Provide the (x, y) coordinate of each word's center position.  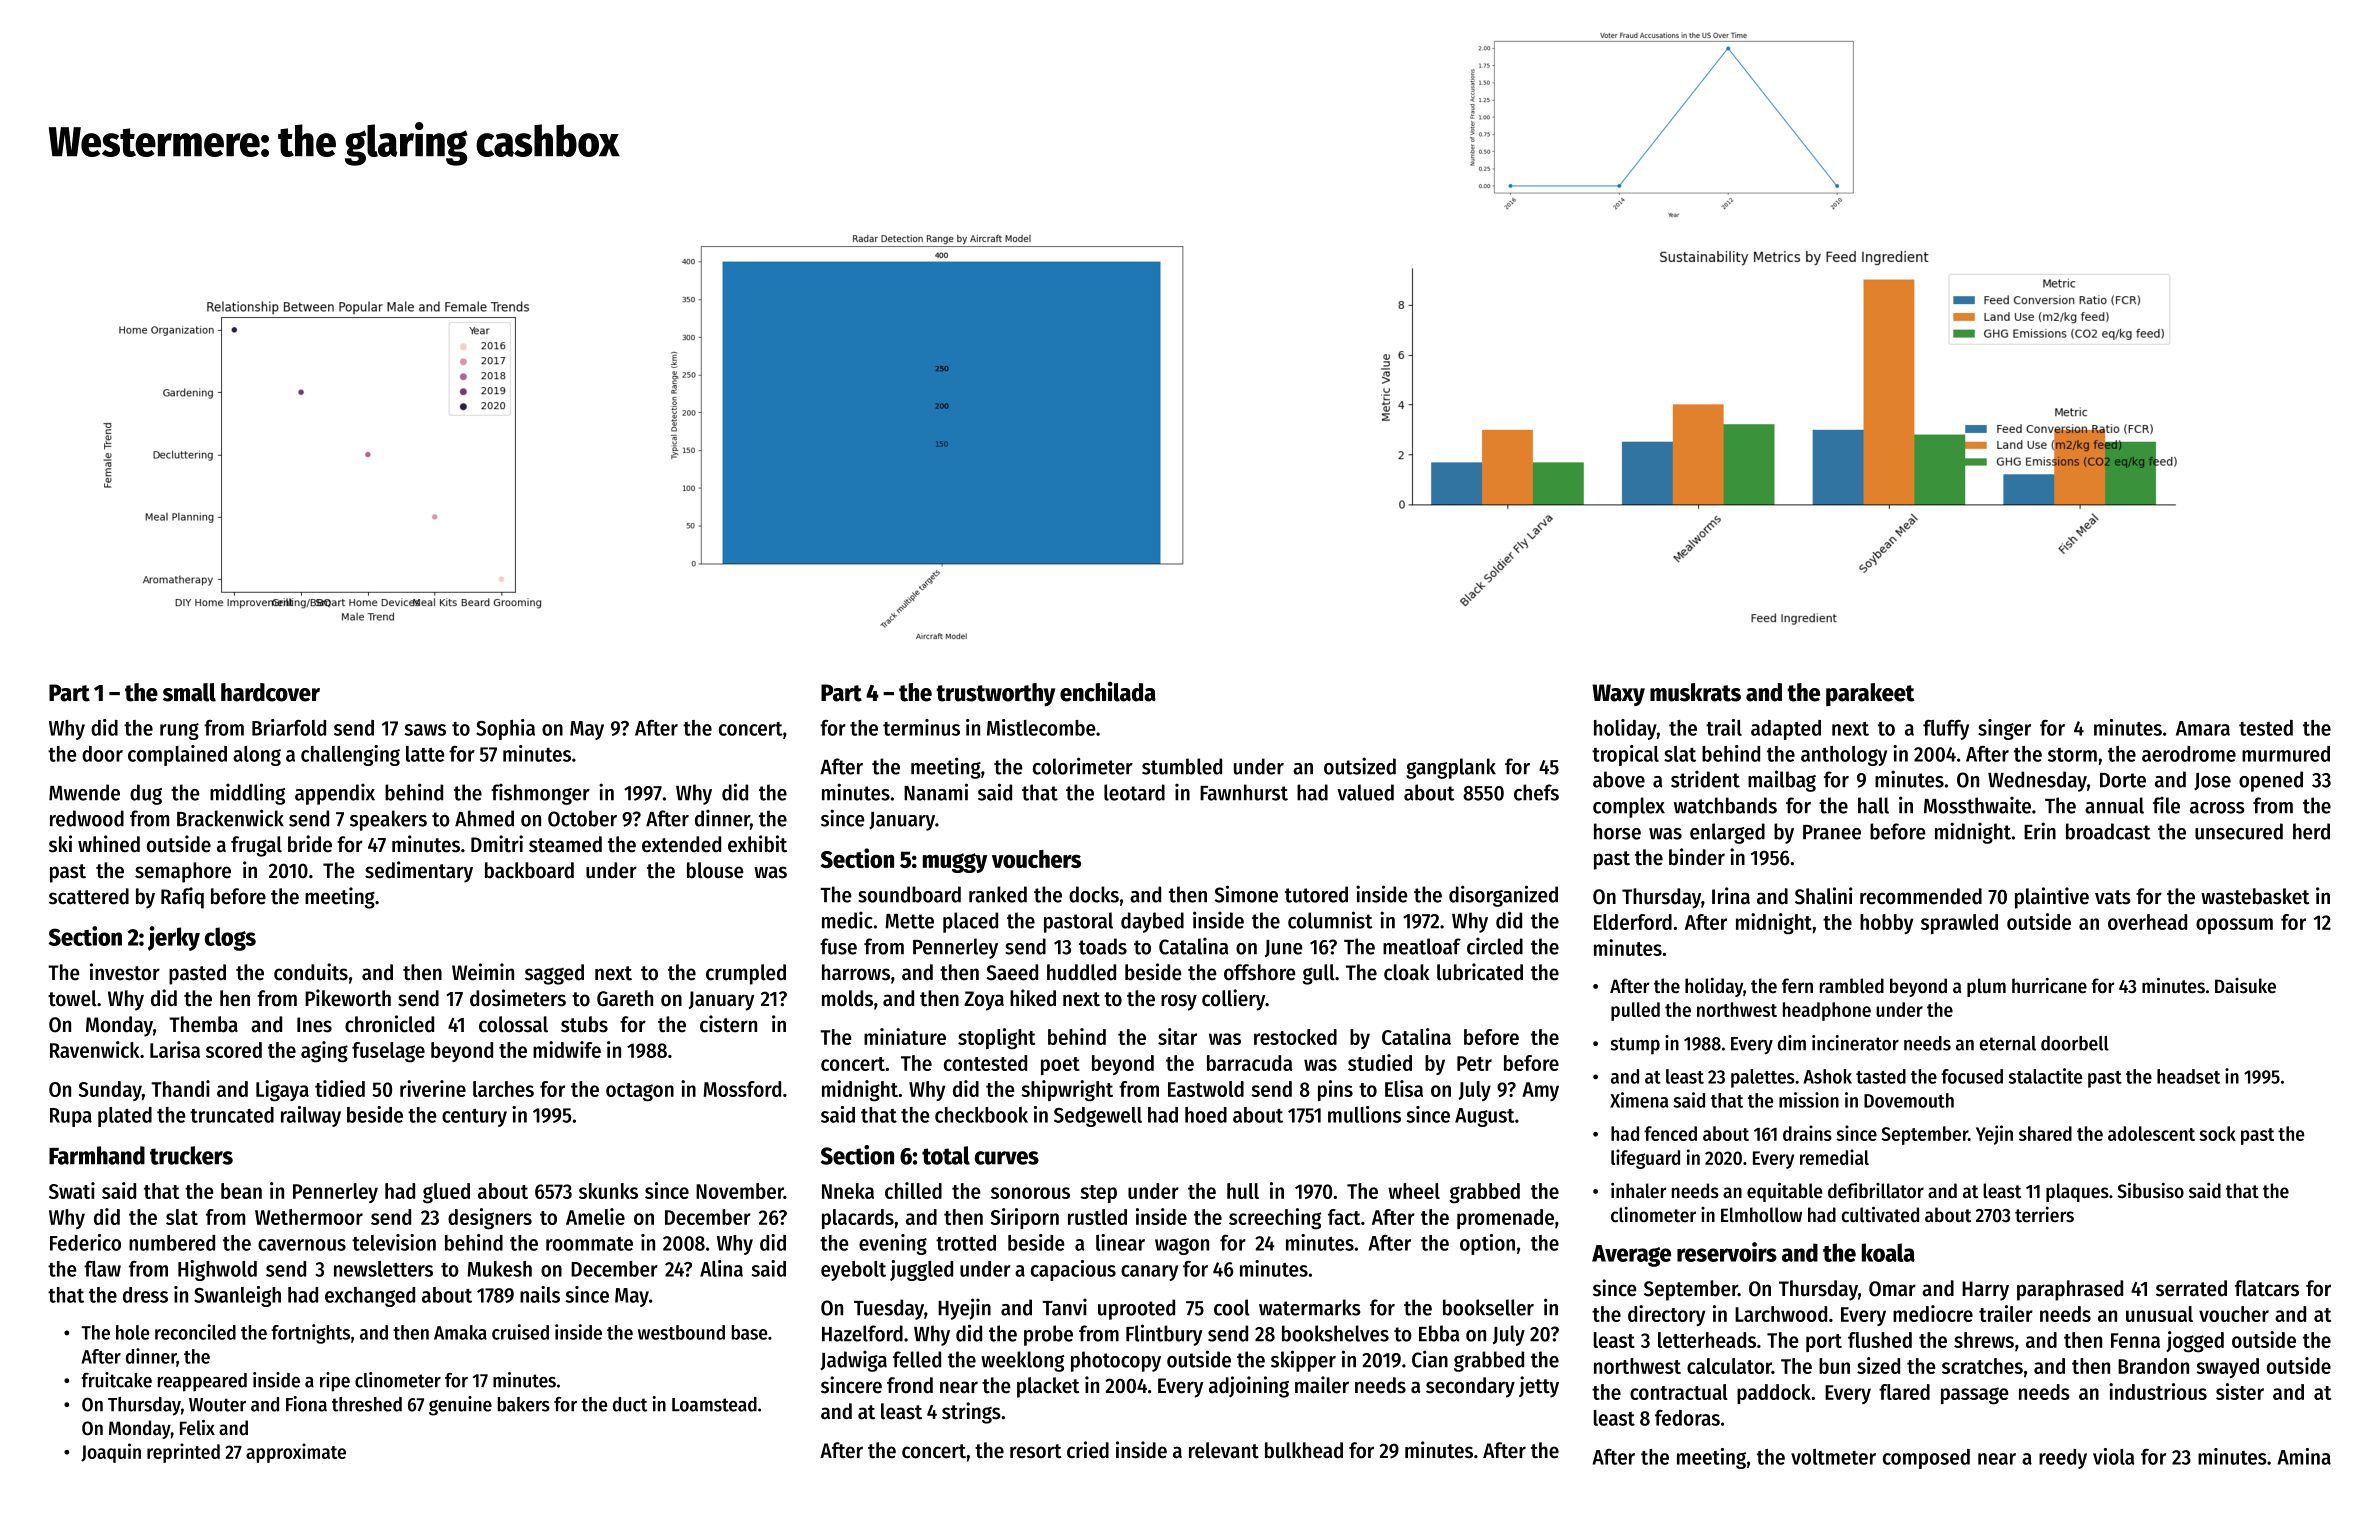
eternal (2007, 1043)
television (394, 1242)
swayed (2227, 1368)
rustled (1097, 1217)
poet (1060, 1066)
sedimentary (419, 872)
